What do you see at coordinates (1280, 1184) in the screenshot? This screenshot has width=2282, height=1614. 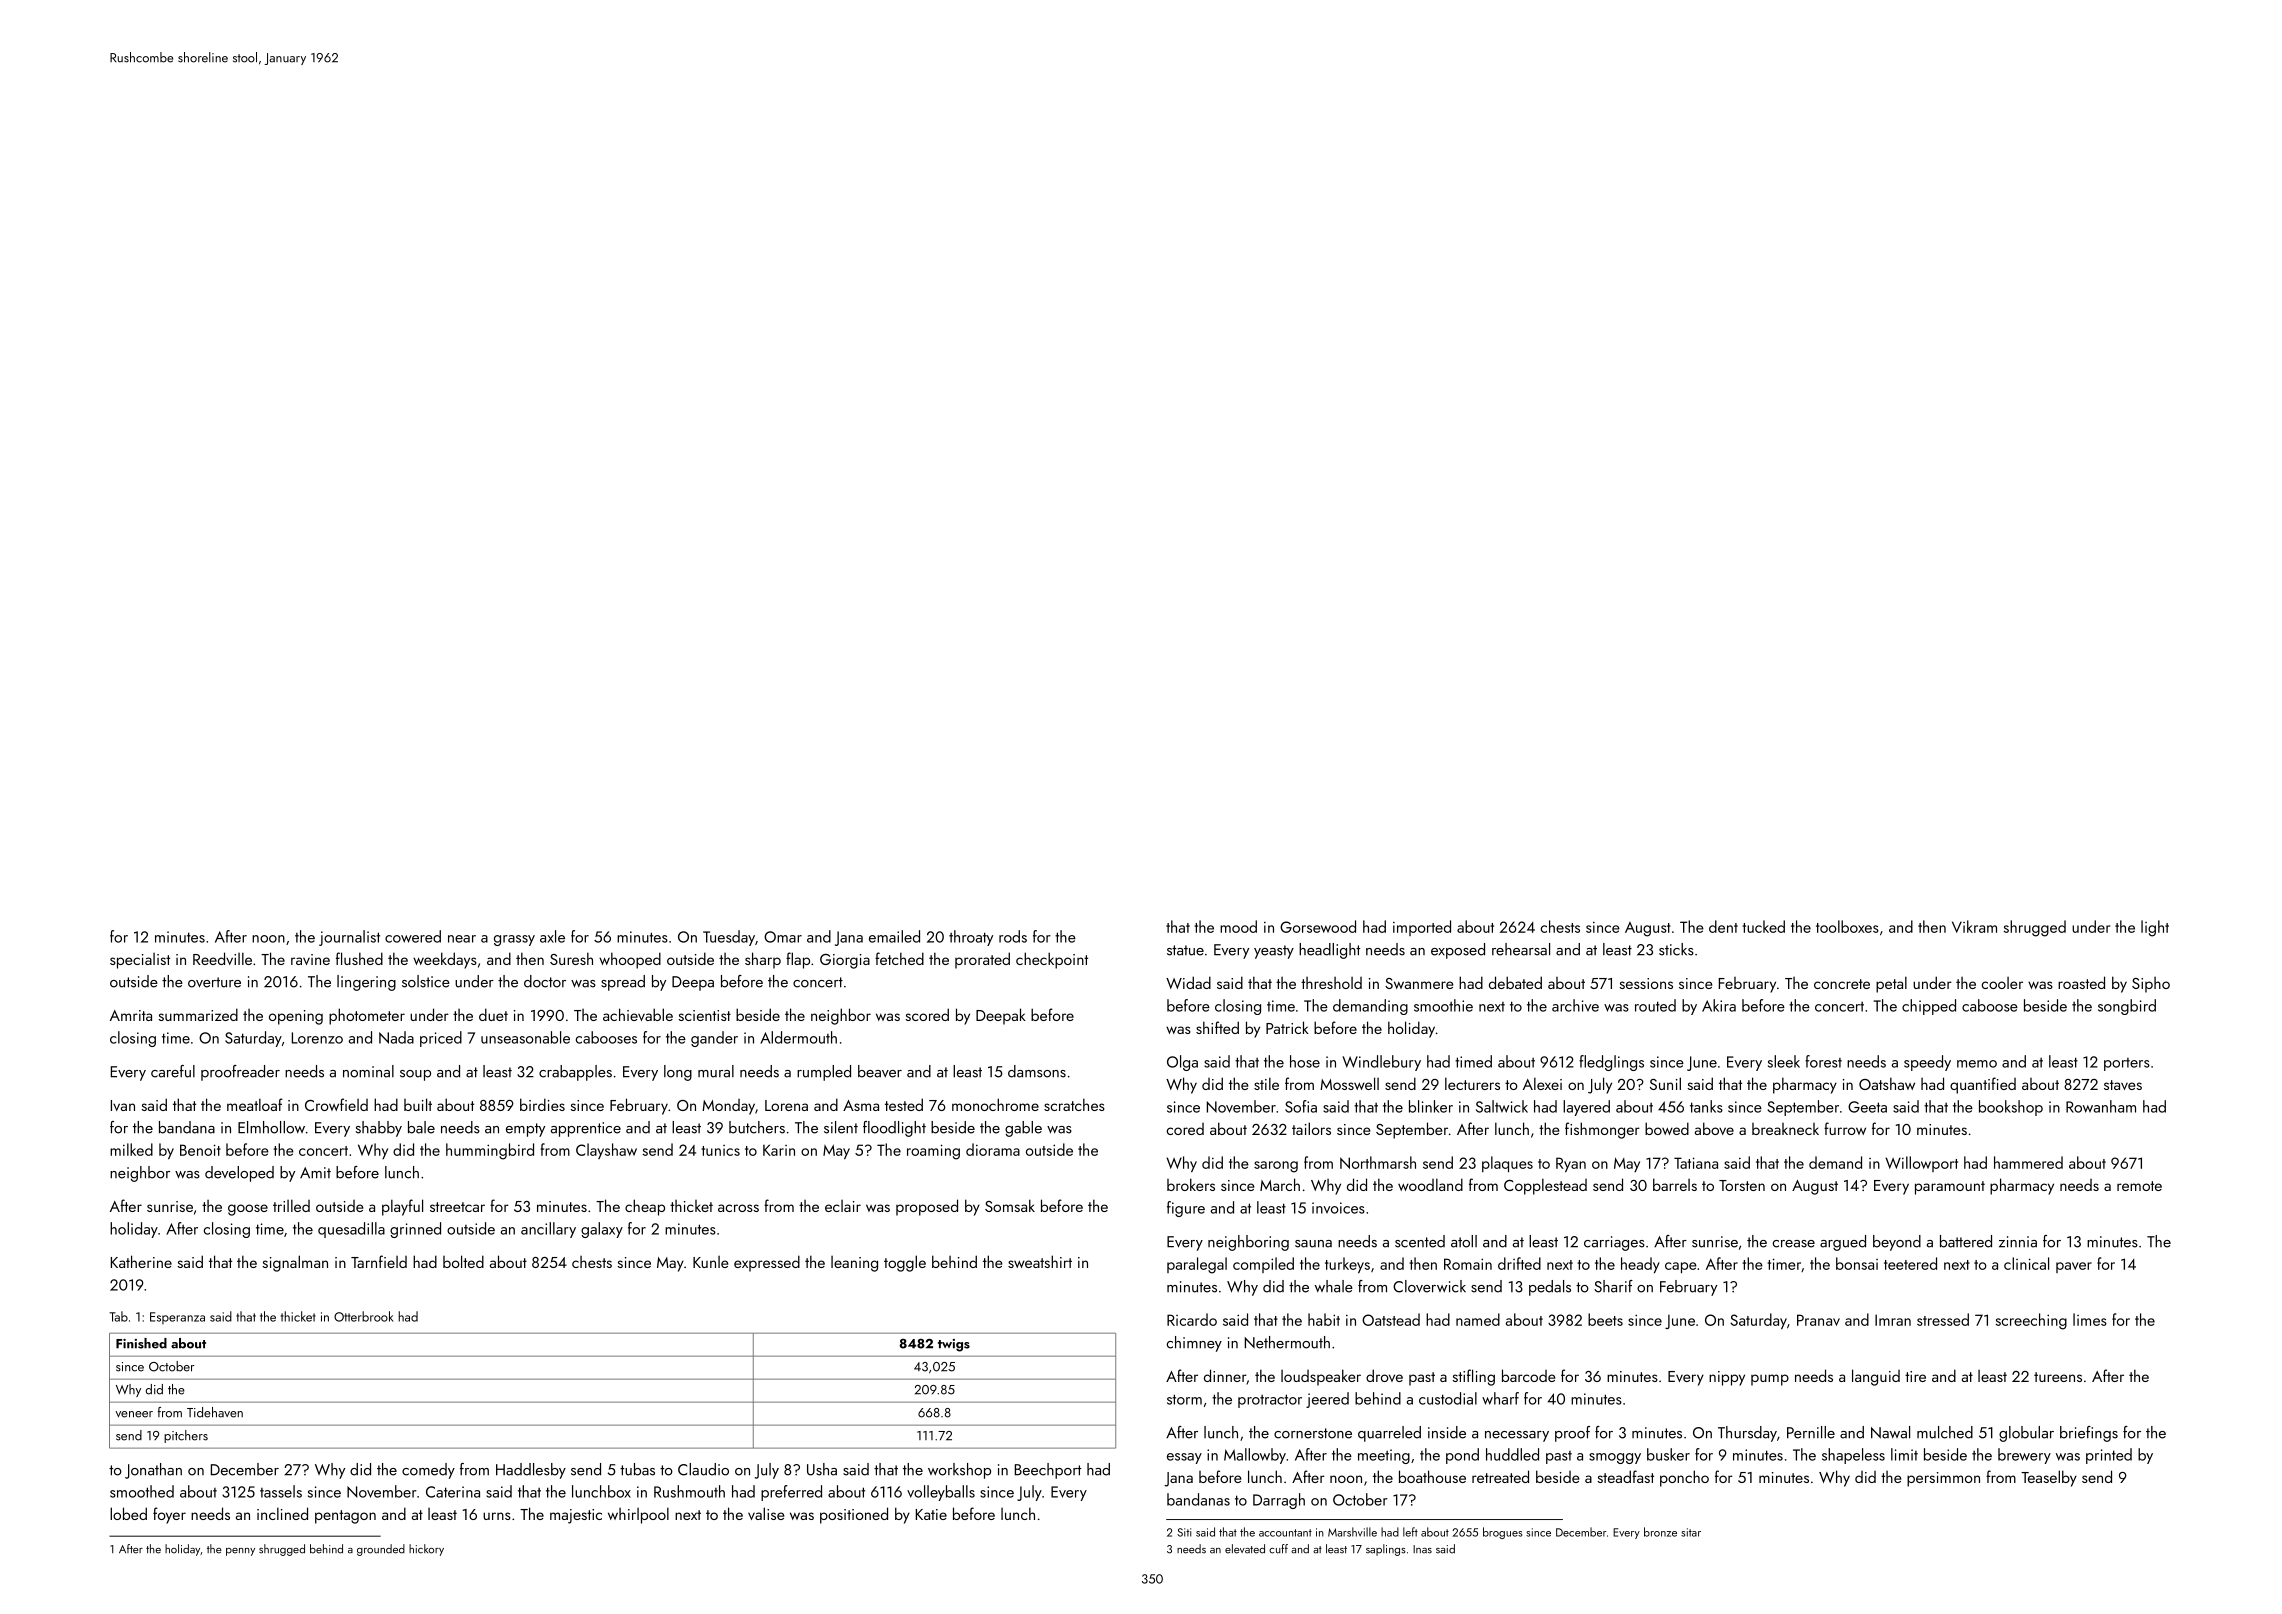 I see `March` at bounding box center [1280, 1184].
